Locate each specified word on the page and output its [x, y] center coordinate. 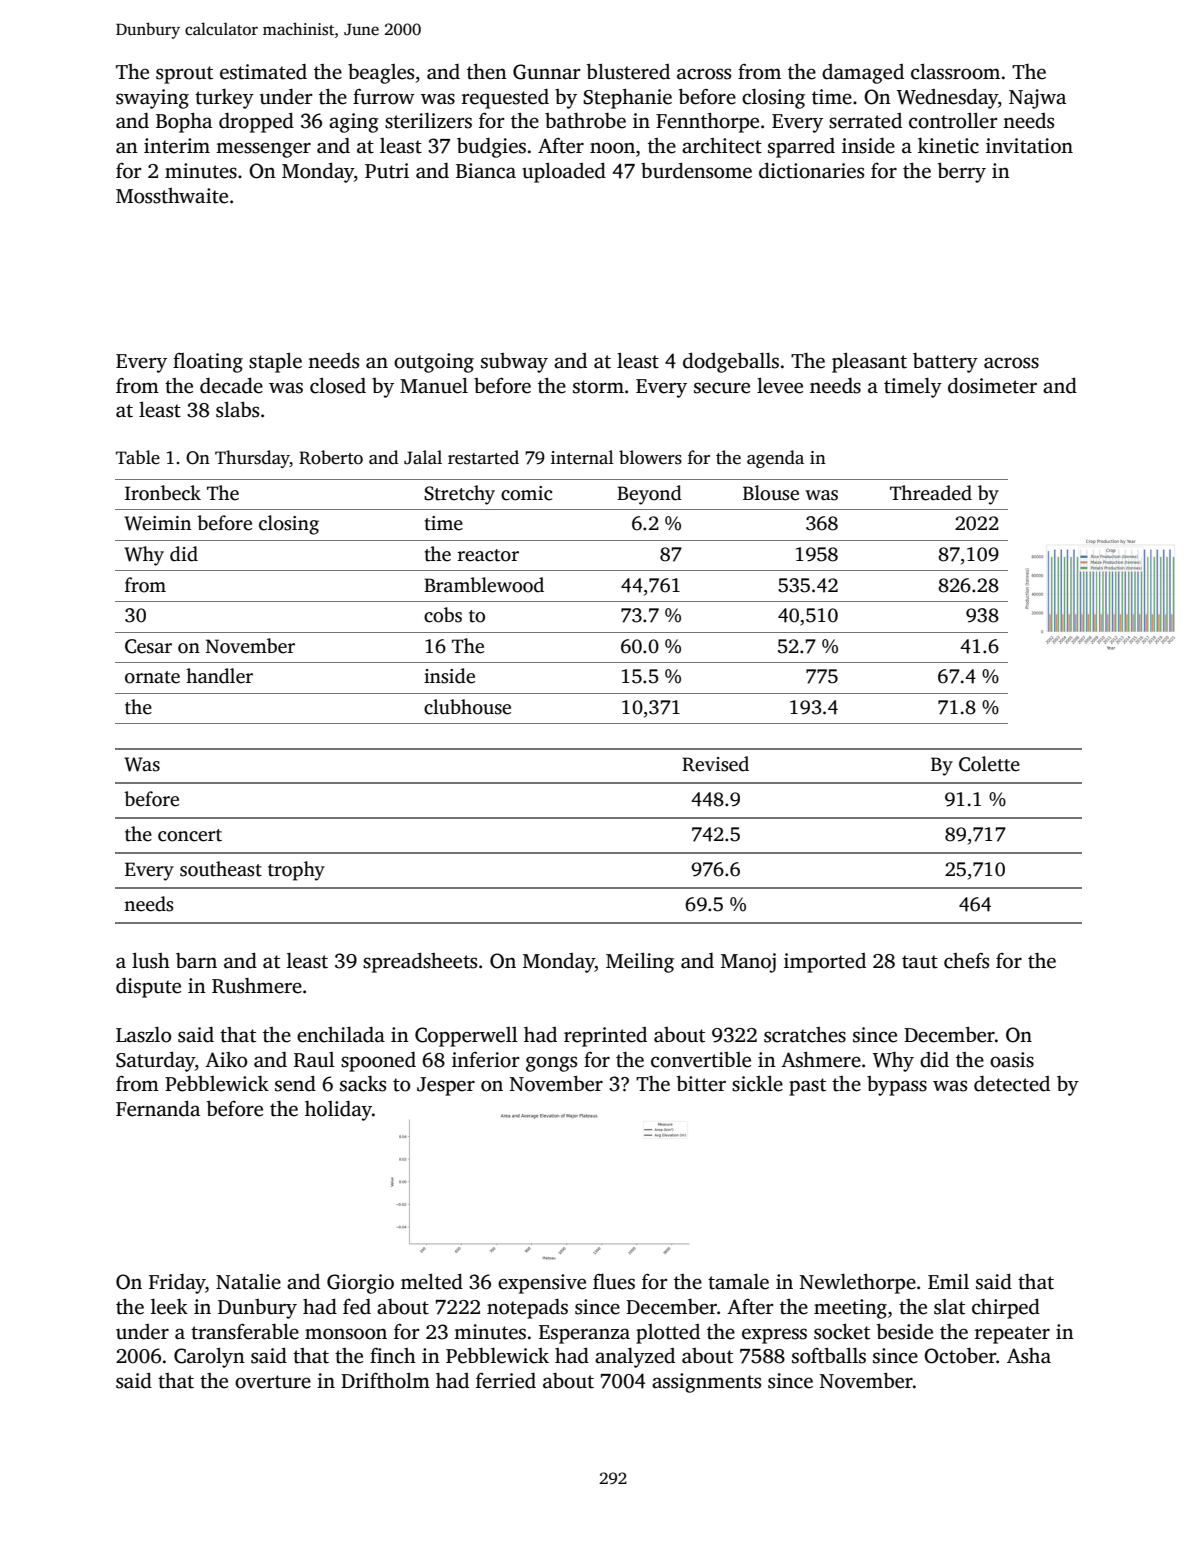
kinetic [948, 146]
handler [219, 676]
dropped [256, 123]
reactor [488, 555]
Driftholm [385, 1381]
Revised [715, 764]
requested [505, 99]
